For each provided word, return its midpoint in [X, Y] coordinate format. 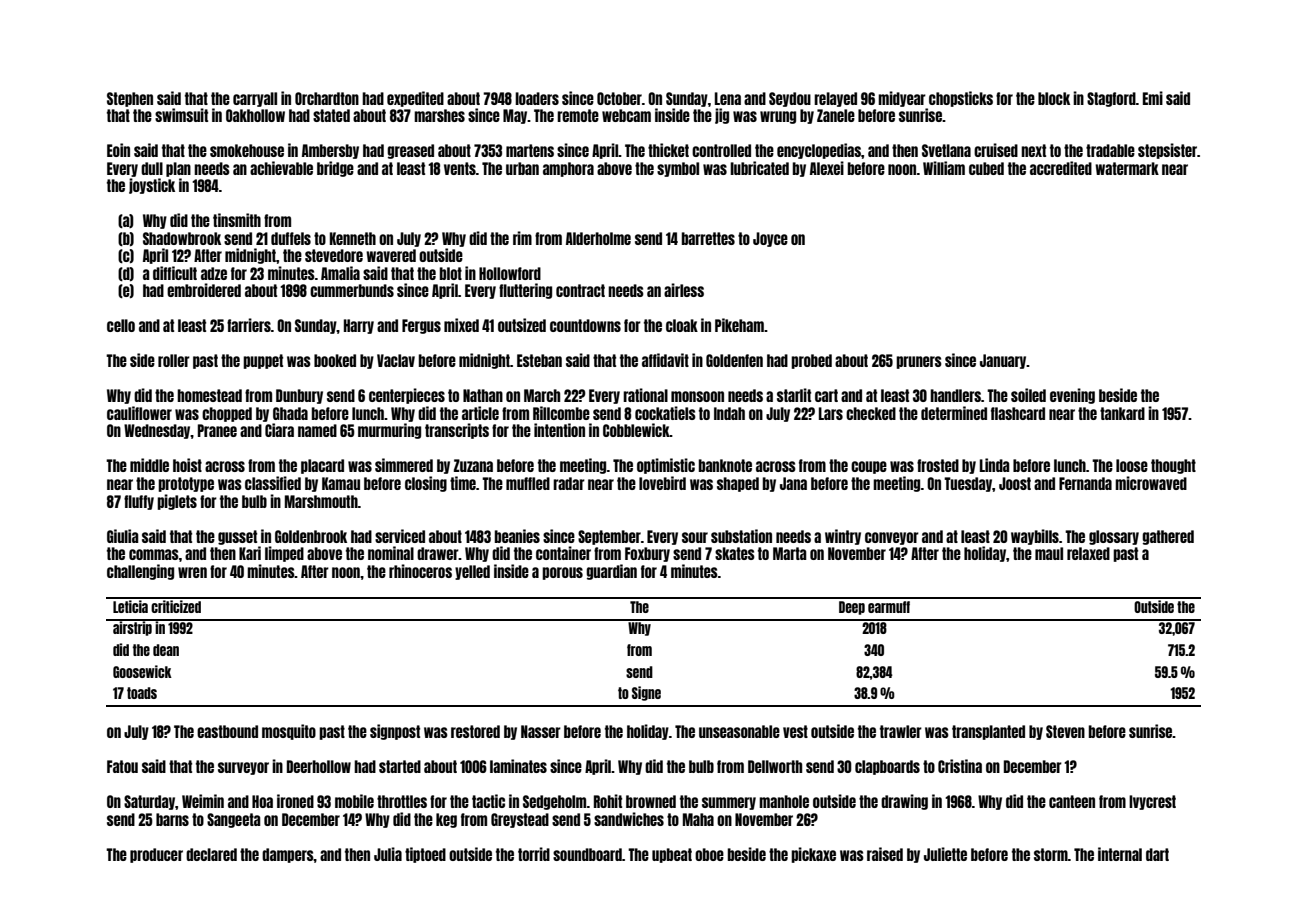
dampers [288, 855]
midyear [902, 99]
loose [1132, 465]
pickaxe [813, 855]
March [542, 395]
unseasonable [739, 731]
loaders [537, 98]
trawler [901, 731]
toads [142, 693]
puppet [263, 361]
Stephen [130, 99]
